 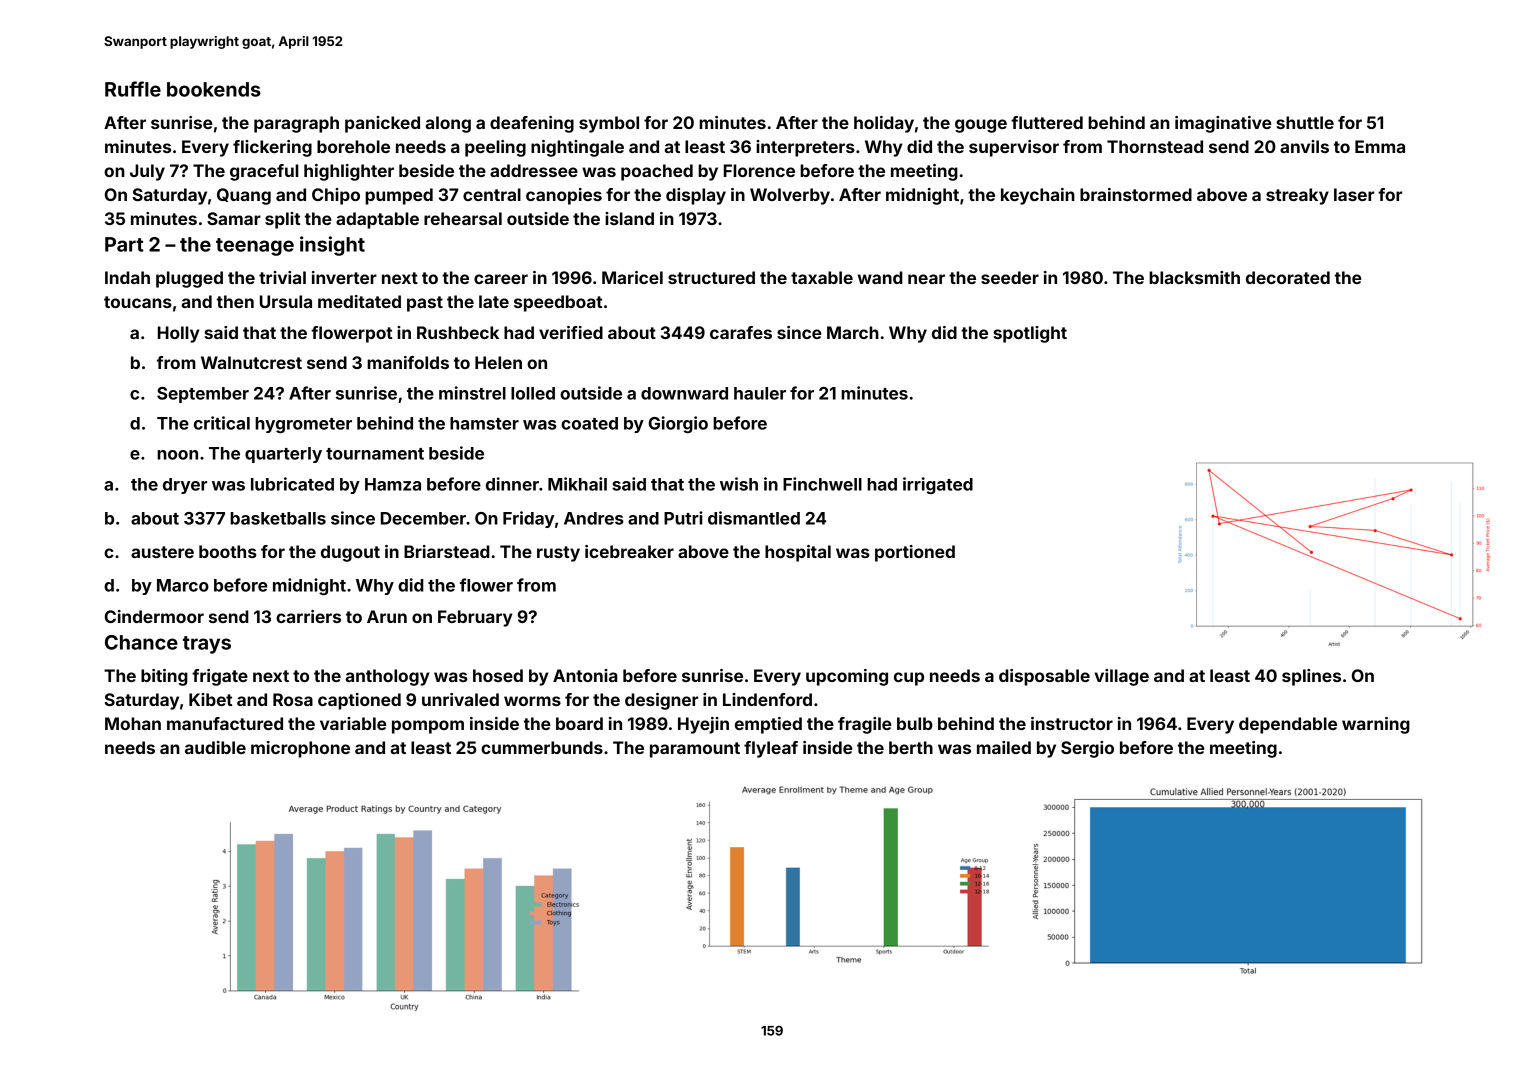 What do you see at coordinates (798, 553) in the document?
I see `hospital` at bounding box center [798, 553].
